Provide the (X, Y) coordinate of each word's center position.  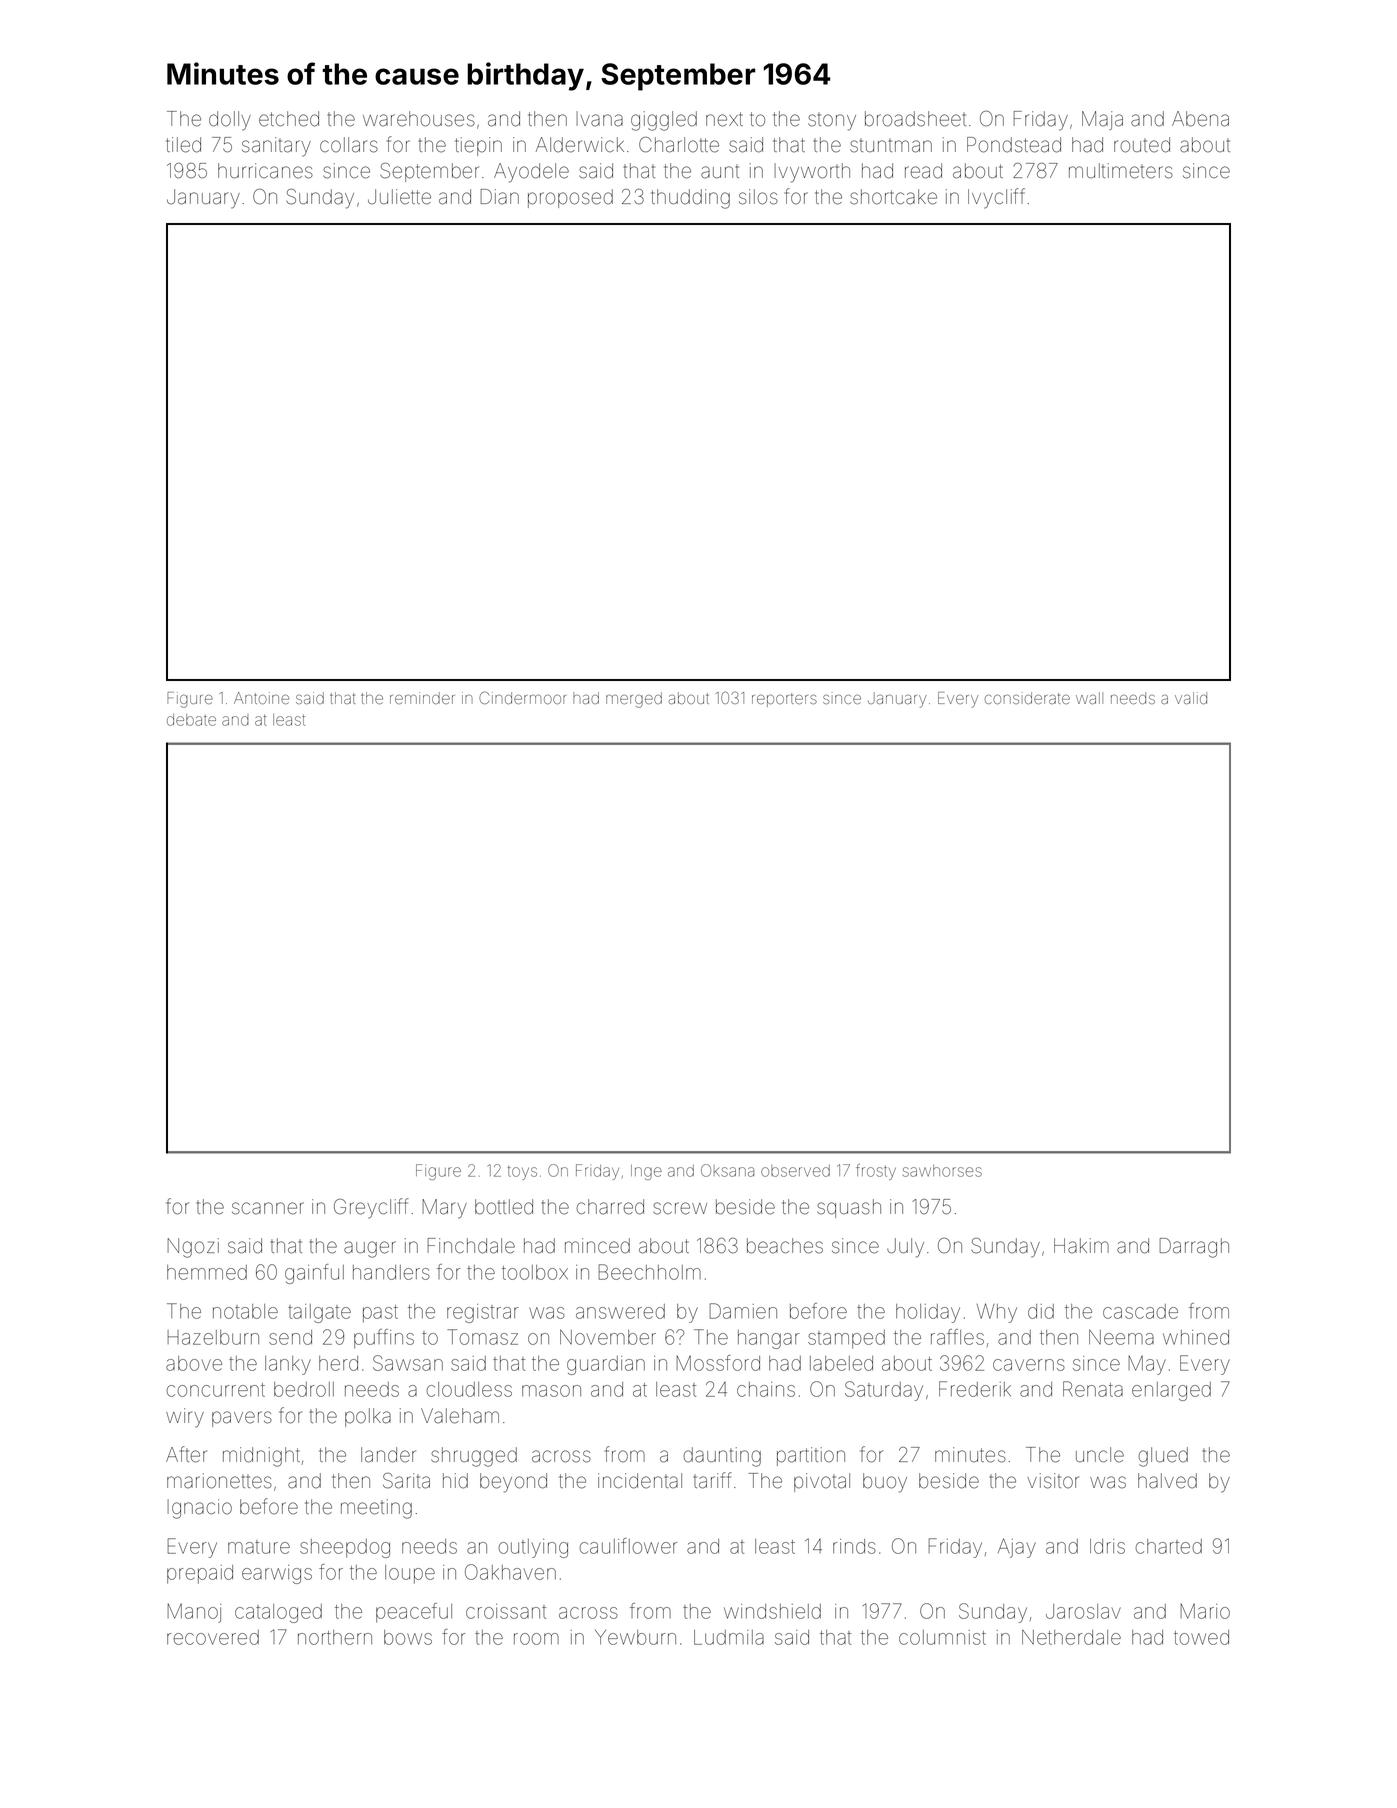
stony (832, 121)
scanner (268, 1208)
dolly (230, 121)
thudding (690, 199)
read (923, 171)
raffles (957, 1337)
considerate (1027, 698)
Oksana (727, 1170)
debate (191, 720)
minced (597, 1246)
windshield (772, 1611)
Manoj (194, 1613)
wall (1089, 698)
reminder (422, 698)
